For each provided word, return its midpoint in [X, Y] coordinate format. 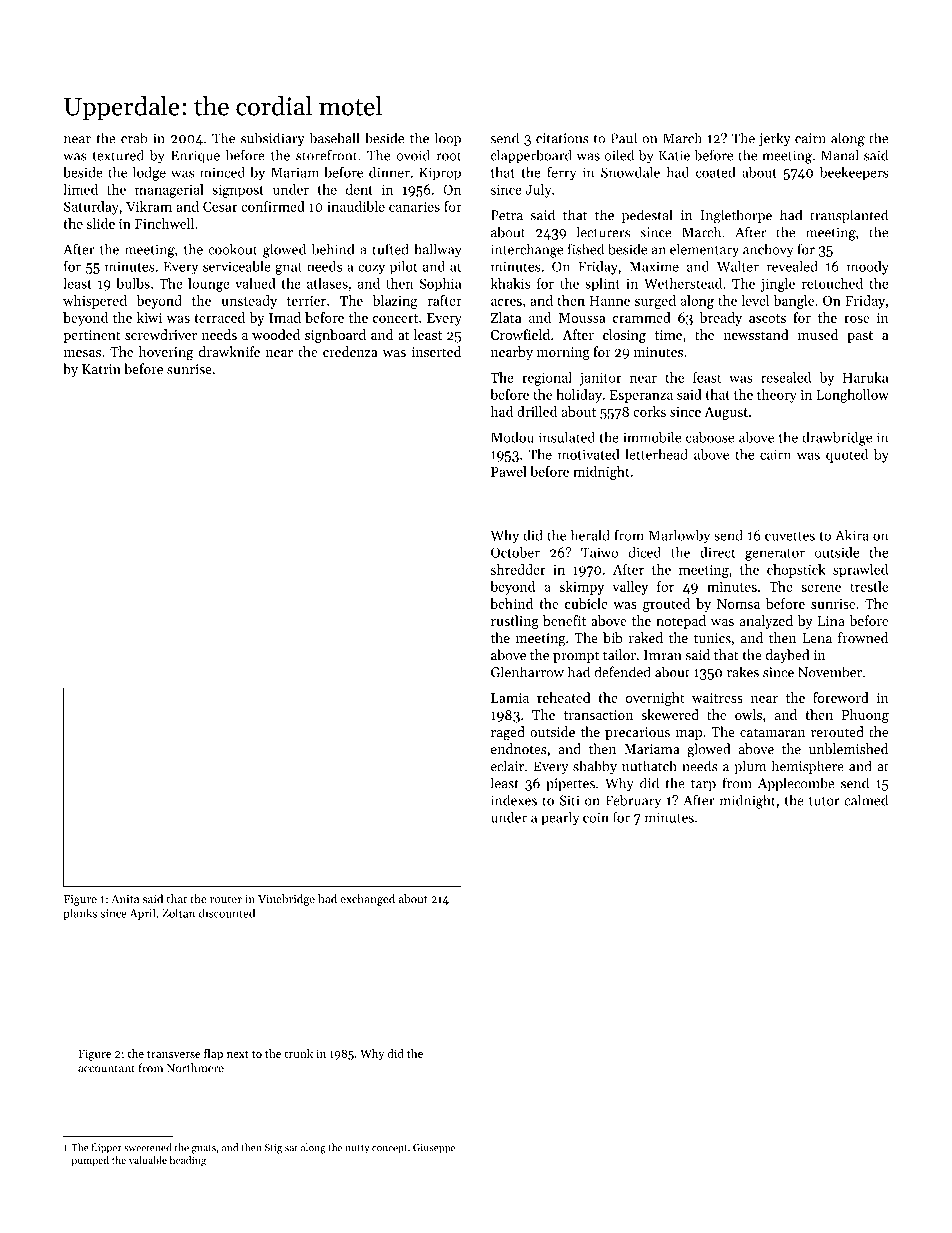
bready [721, 319]
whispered [95, 302]
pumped [90, 1161]
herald [590, 535]
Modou [512, 437]
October [515, 552]
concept [389, 1149]
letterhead [656, 454]
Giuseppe [434, 1149]
